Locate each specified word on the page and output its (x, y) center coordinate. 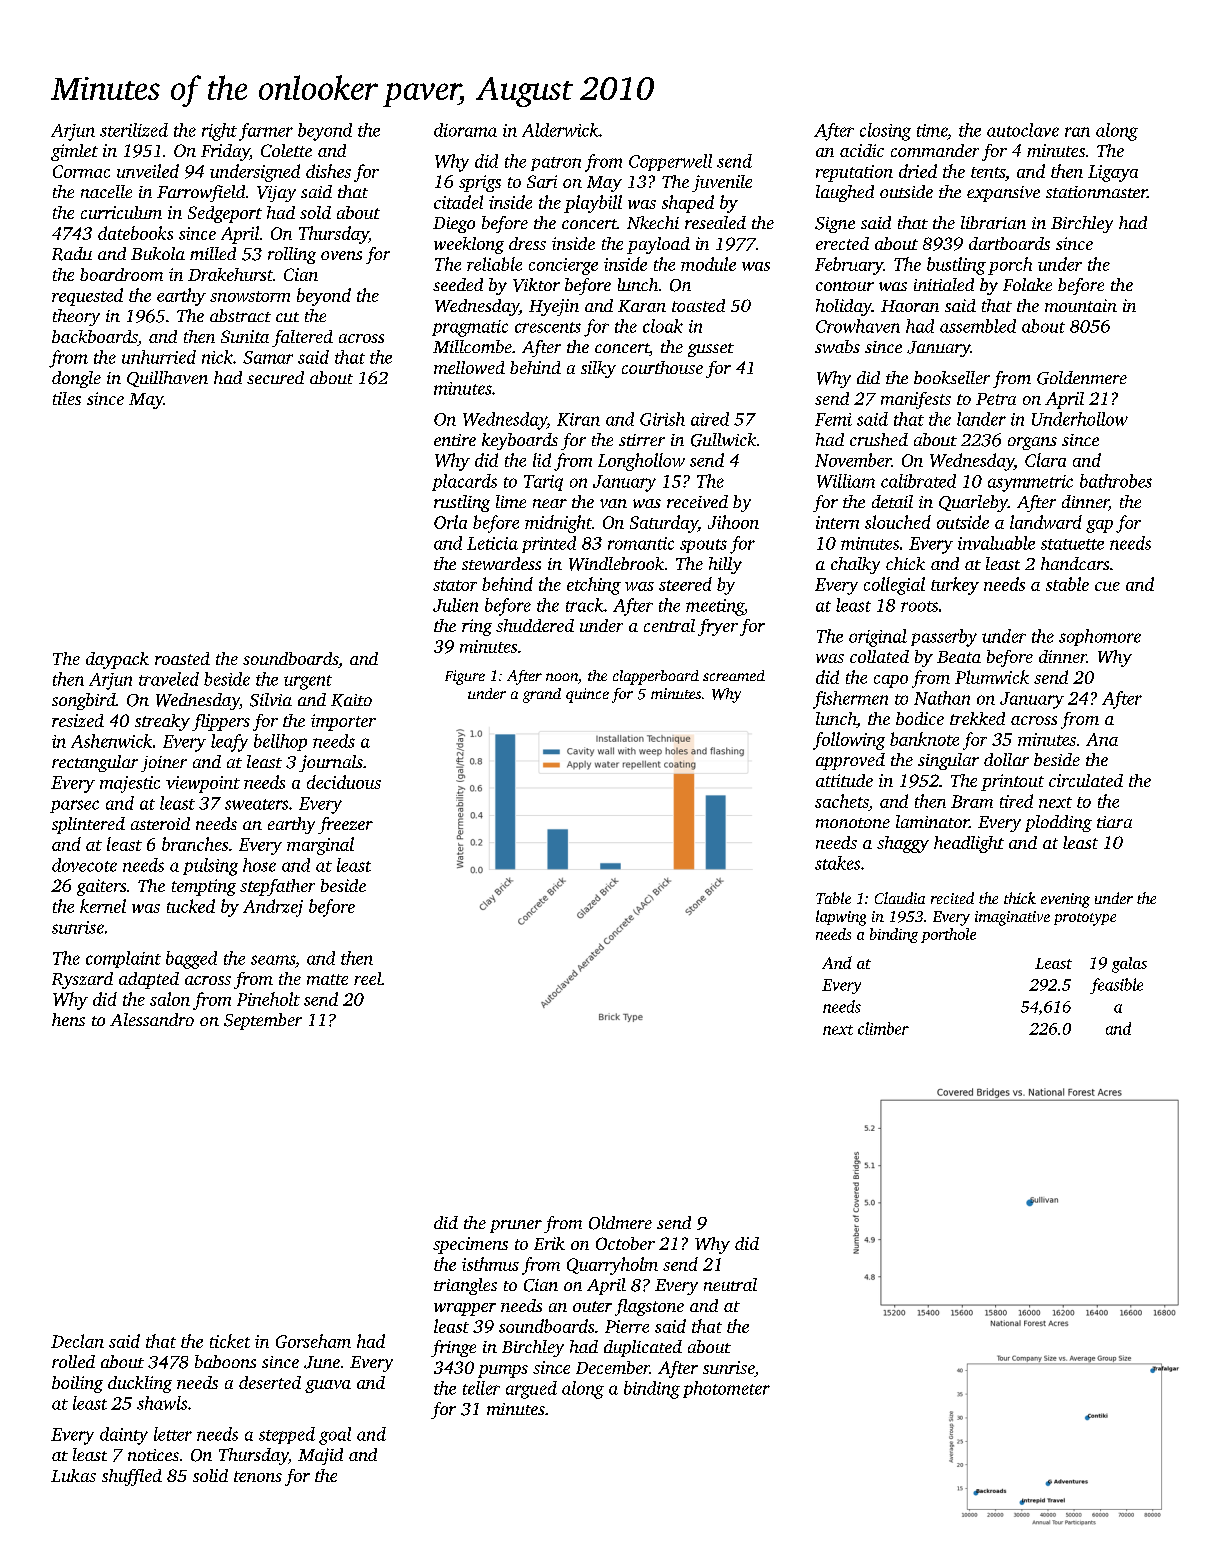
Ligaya (1113, 173)
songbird (84, 701)
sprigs (480, 183)
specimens (470, 1245)
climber (883, 1028)
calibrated (918, 481)
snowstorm (250, 296)
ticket (230, 1341)
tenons (258, 1476)
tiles (67, 398)
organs (1032, 443)
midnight (558, 524)
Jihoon (733, 522)
